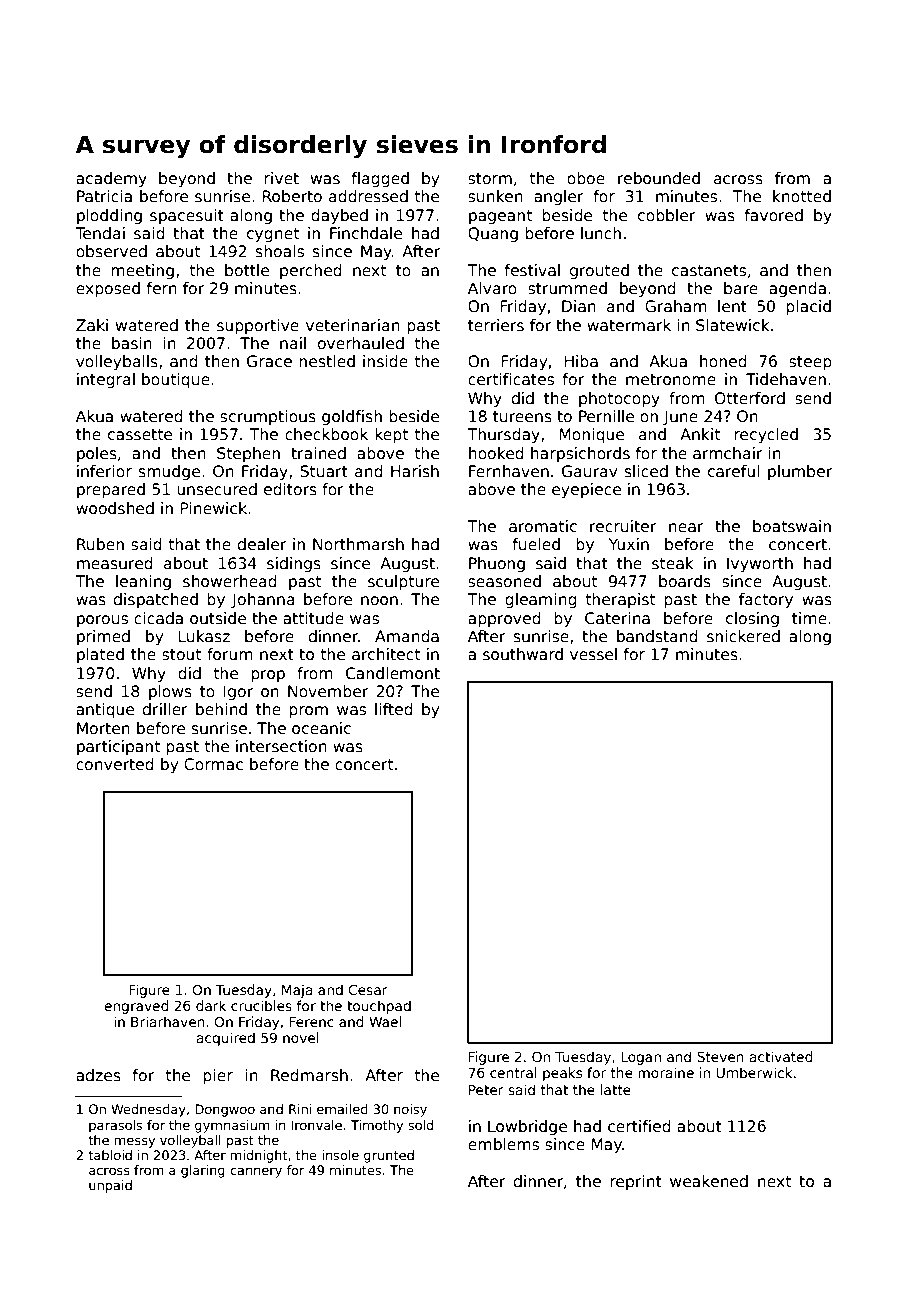 The height and width of the image is (1316, 908). What do you see at coordinates (98, 1075) in the image?
I see `adzes` at bounding box center [98, 1075].
